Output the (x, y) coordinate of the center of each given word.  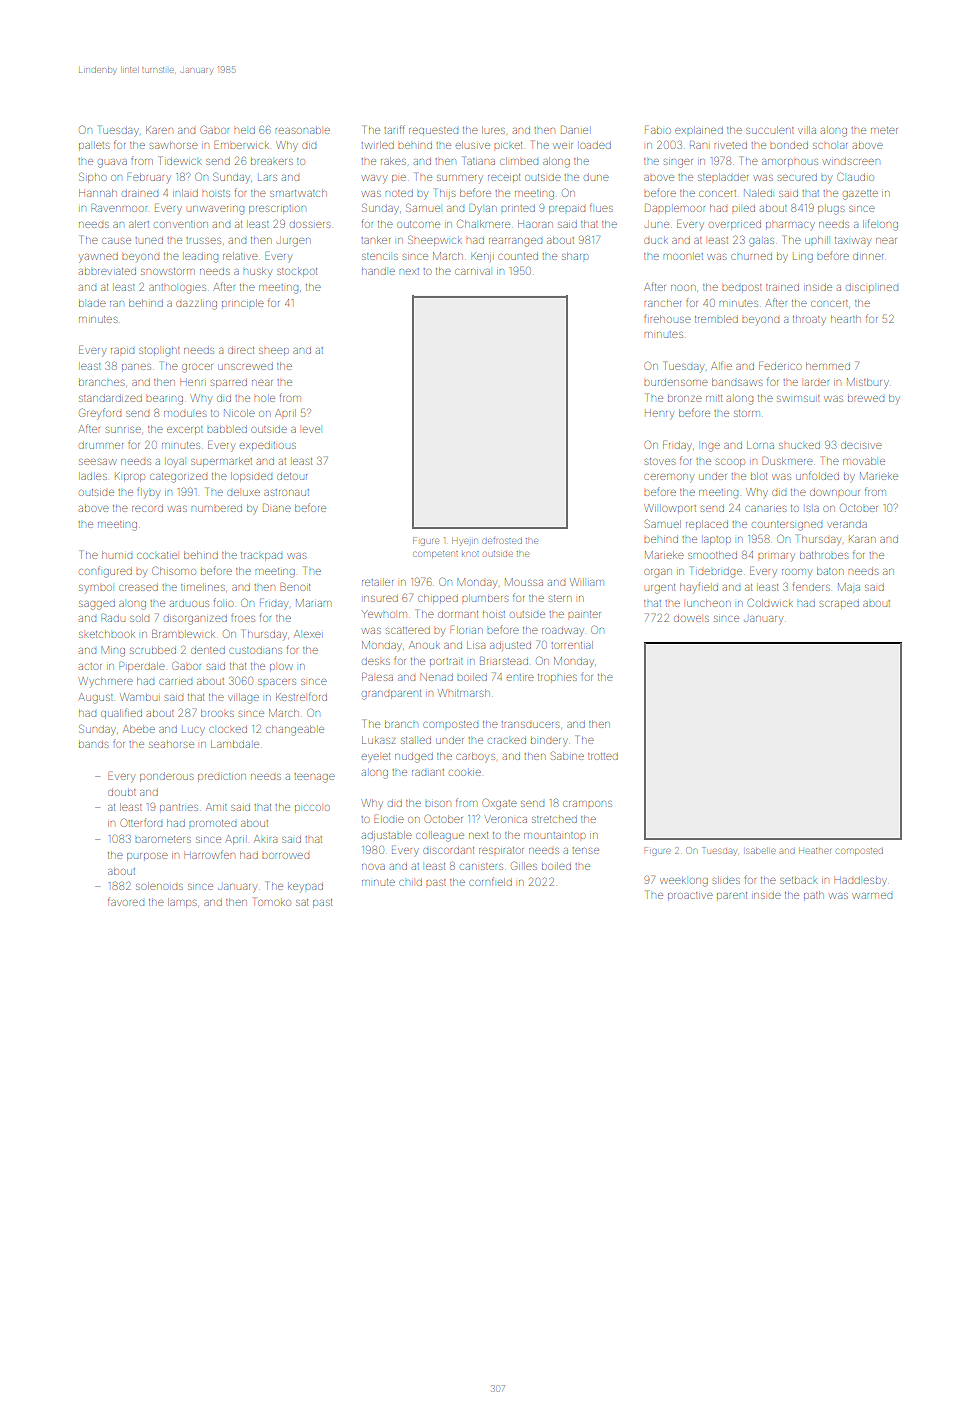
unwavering (215, 210)
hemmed (828, 366)
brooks (217, 713)
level (311, 430)
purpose (147, 857)
